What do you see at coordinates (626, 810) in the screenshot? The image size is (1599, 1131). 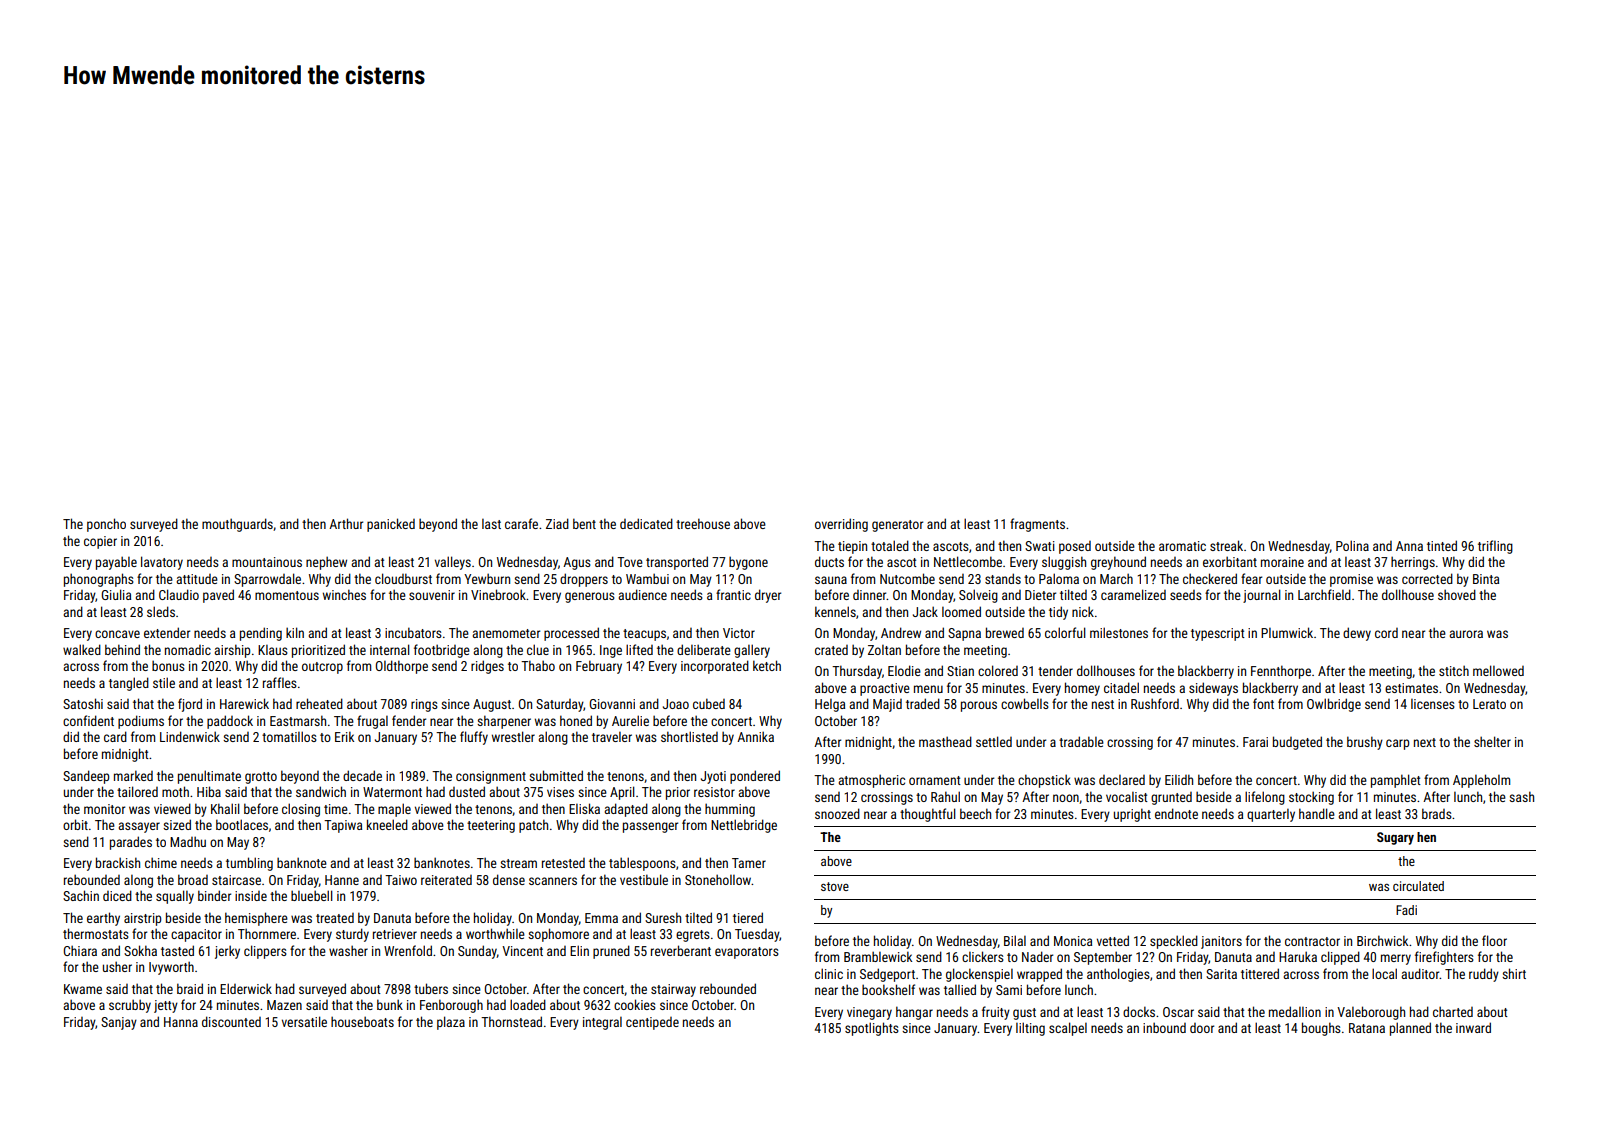 I see `adapted` at bounding box center [626, 810].
